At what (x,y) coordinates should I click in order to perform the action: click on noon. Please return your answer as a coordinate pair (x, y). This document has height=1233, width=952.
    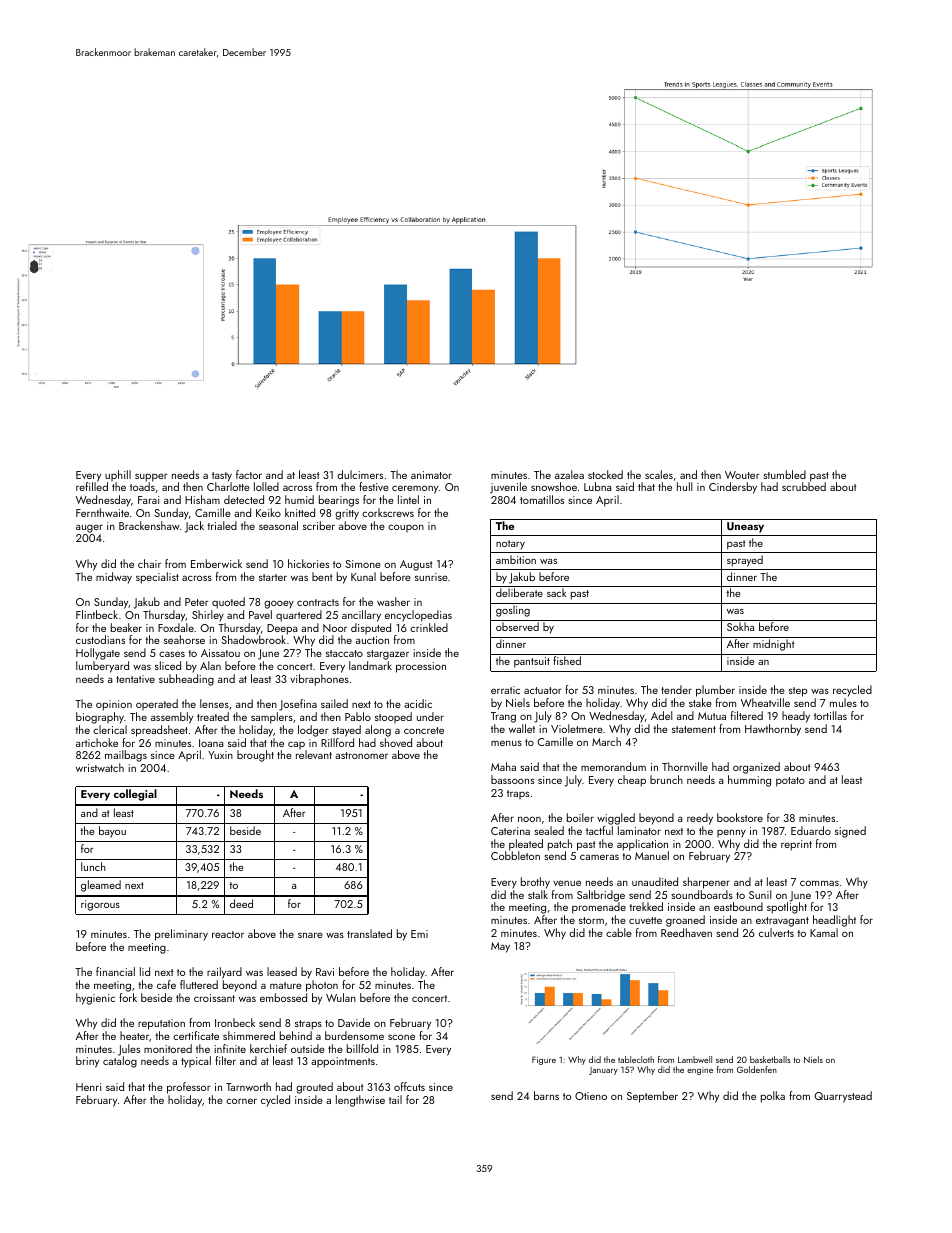
    Looking at the image, I should click on (529, 819).
